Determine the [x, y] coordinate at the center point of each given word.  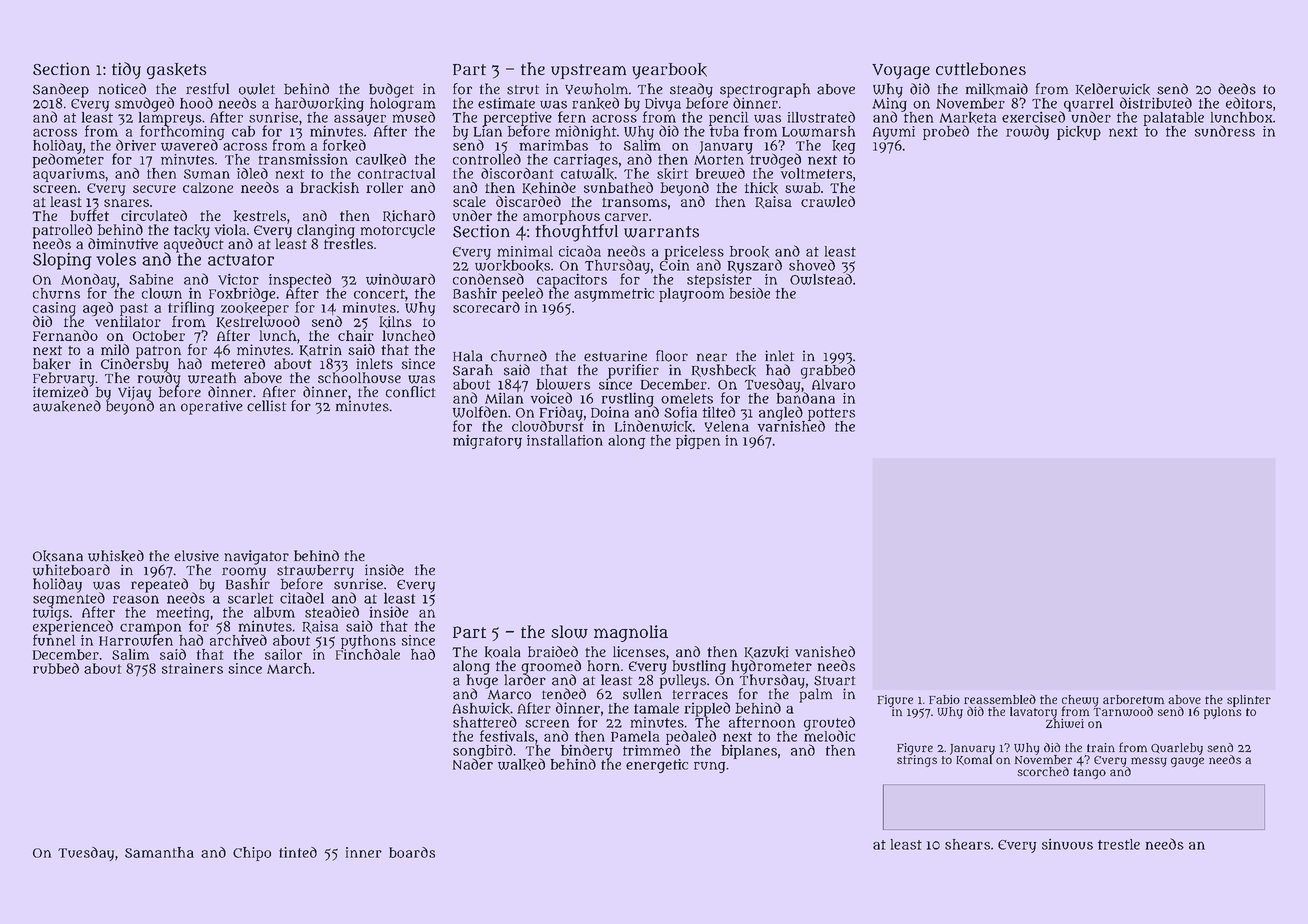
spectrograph [765, 90]
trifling [191, 308]
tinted [298, 852]
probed [946, 132]
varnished [791, 426]
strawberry [315, 571]
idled [252, 173]
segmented [69, 600]
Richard [409, 216]
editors [1249, 103]
